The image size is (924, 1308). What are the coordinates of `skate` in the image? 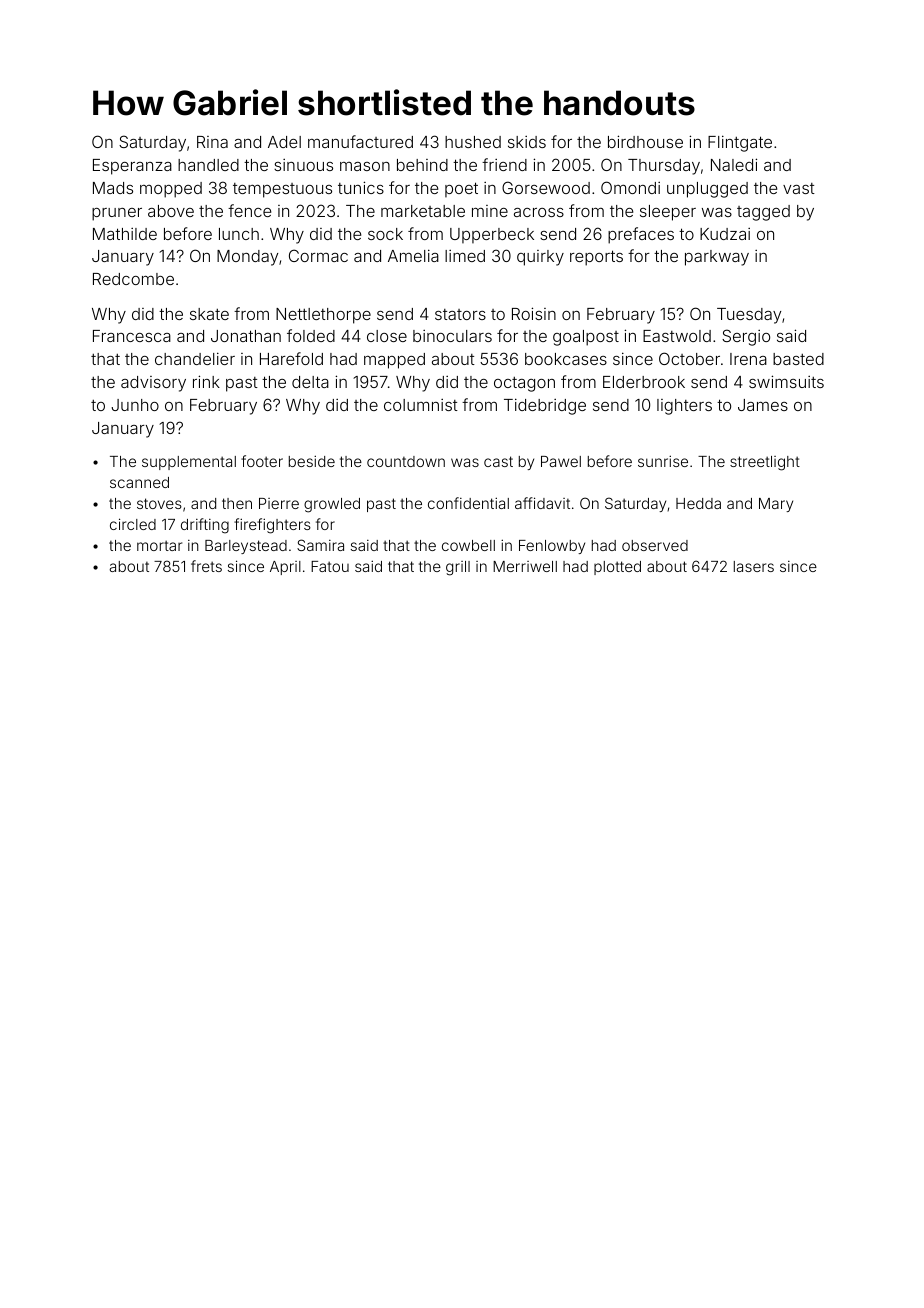 It's located at (209, 314).
